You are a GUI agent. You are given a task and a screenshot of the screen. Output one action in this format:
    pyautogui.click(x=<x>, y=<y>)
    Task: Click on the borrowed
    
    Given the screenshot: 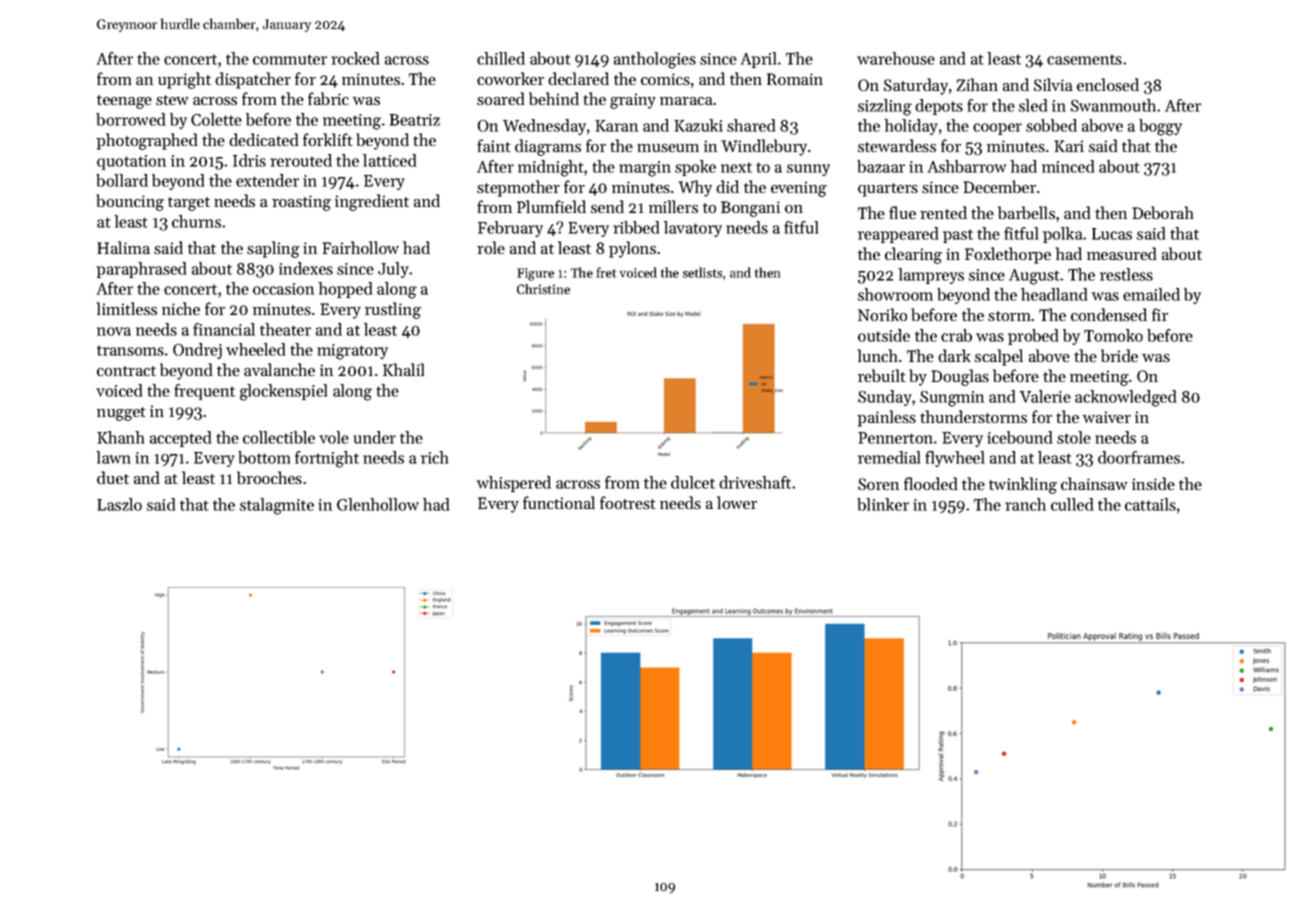 What is the action you would take?
    pyautogui.click(x=130, y=119)
